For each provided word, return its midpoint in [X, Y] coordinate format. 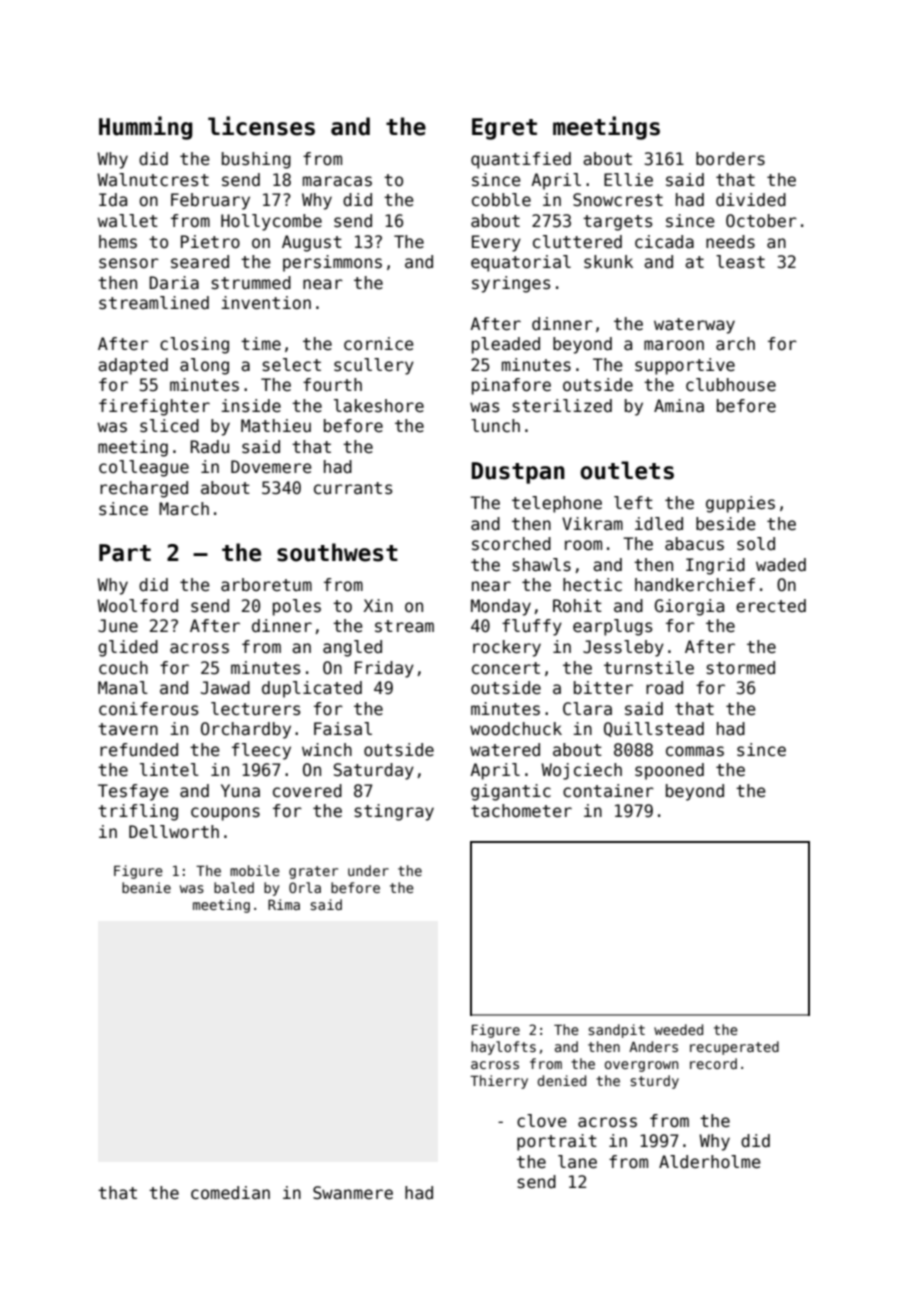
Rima [284, 904]
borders [730, 159]
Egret [504, 129]
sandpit [616, 1031]
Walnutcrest [153, 180]
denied [561, 1080]
